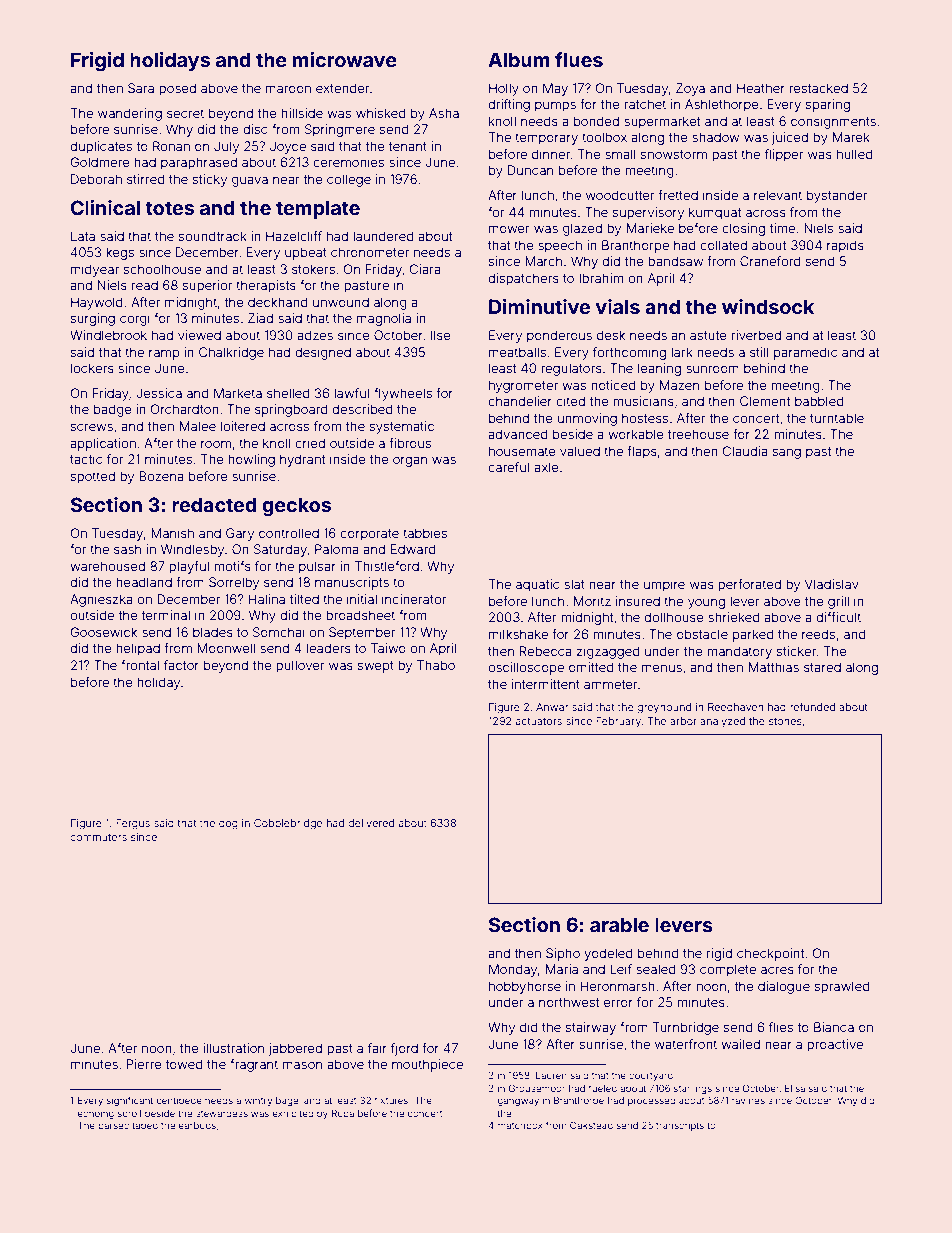 Image resolution: width=952 pixels, height=1233 pixels. I want to click on earbuds, so click(197, 1125).
